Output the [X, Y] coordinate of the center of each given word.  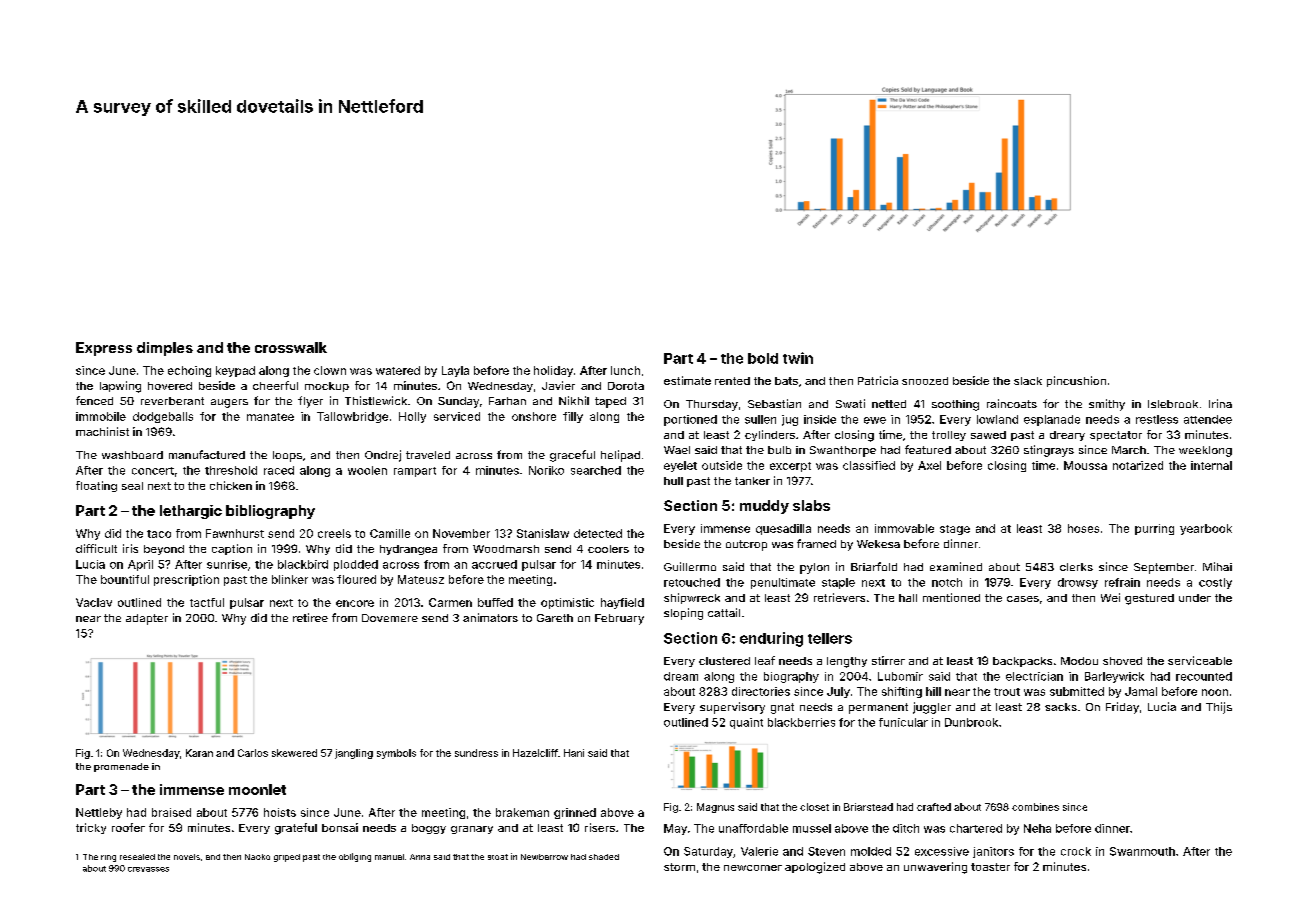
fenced [94, 400]
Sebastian [774, 403]
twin [798, 358]
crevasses [148, 869]
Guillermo [690, 566]
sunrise [227, 564]
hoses [1083, 528]
